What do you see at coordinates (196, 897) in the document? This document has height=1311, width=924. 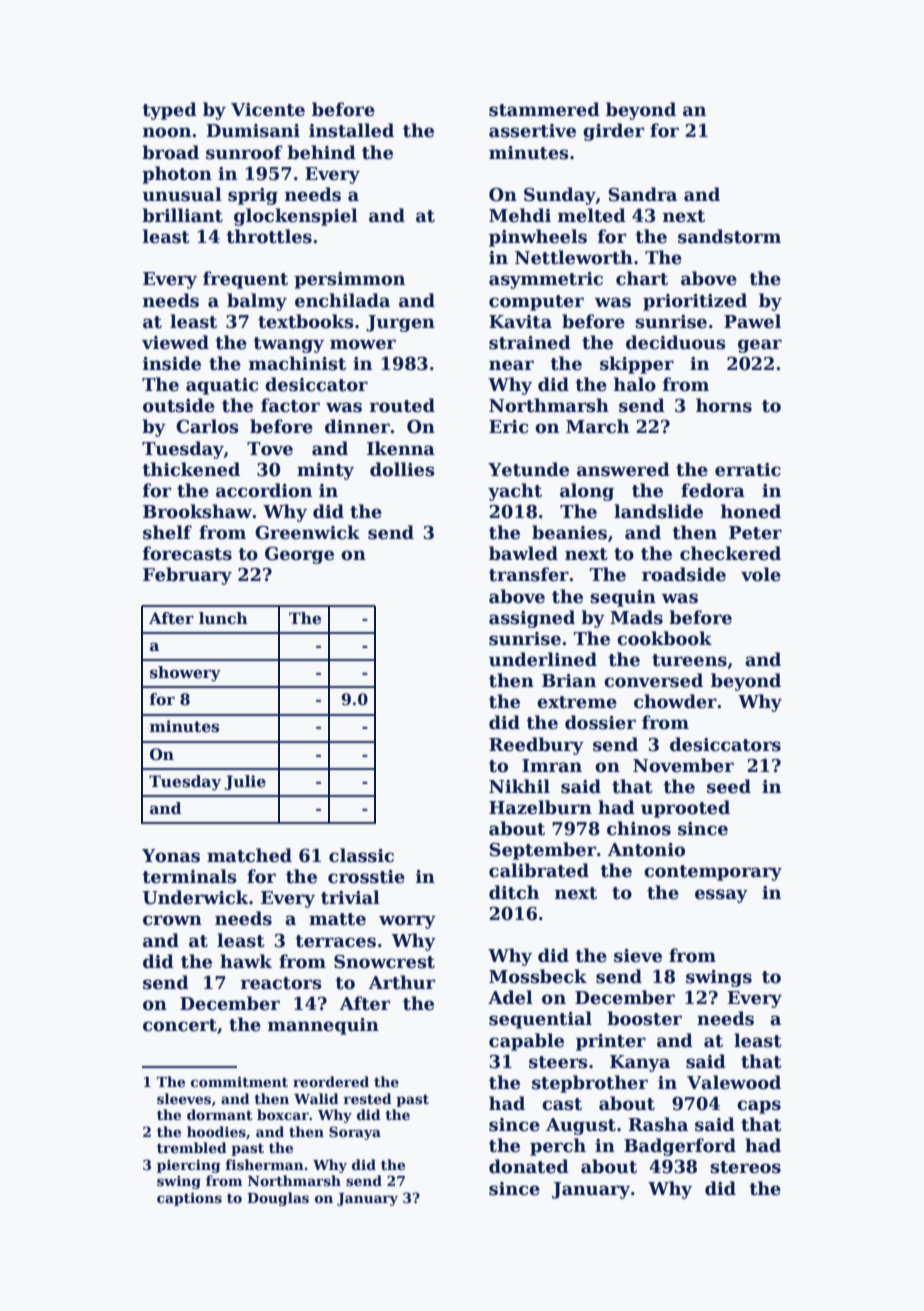 I see `Underwick` at bounding box center [196, 897].
